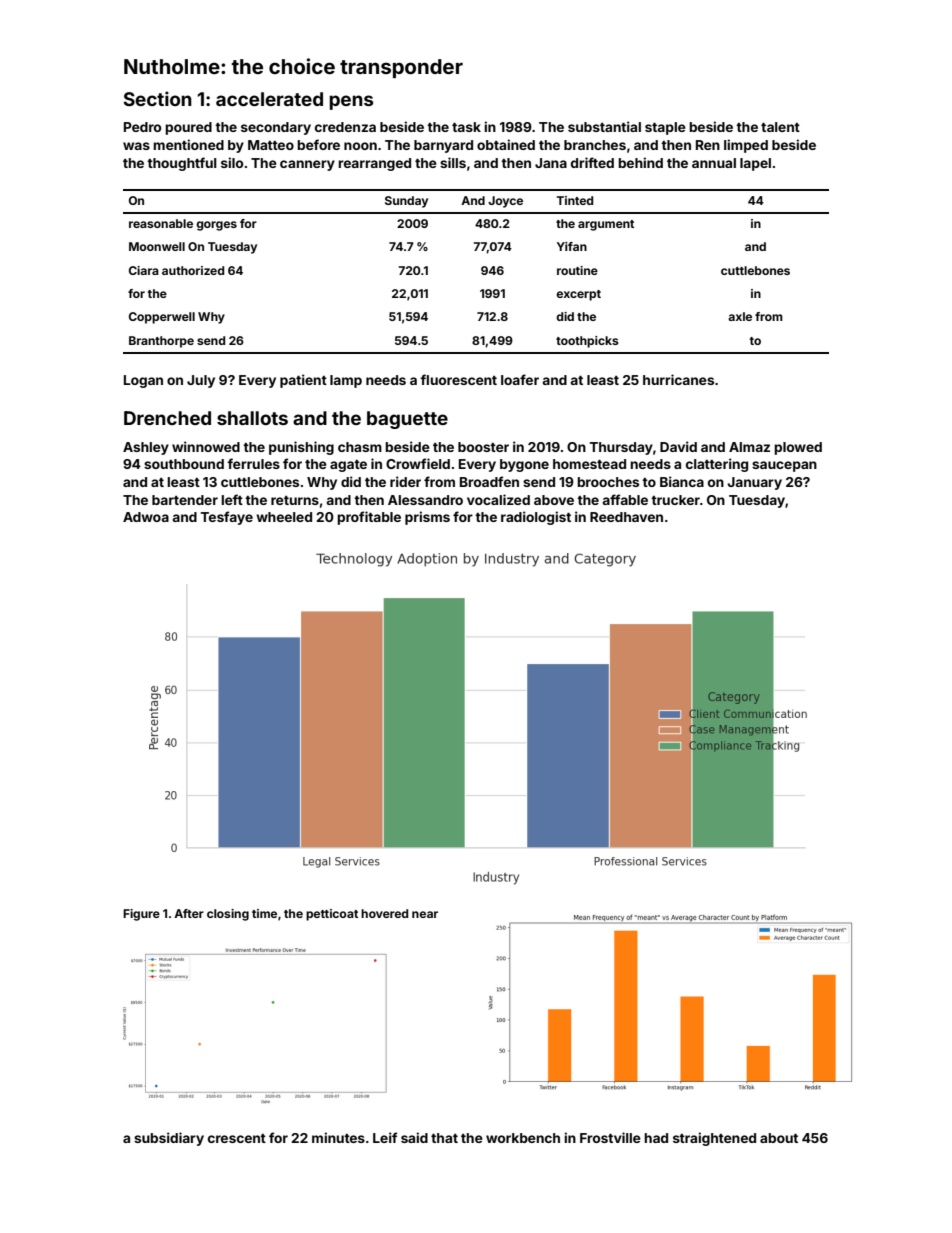 This document has width=952, height=1233. Describe the element at coordinates (604, 126) in the document. I see `substantial` at that location.
